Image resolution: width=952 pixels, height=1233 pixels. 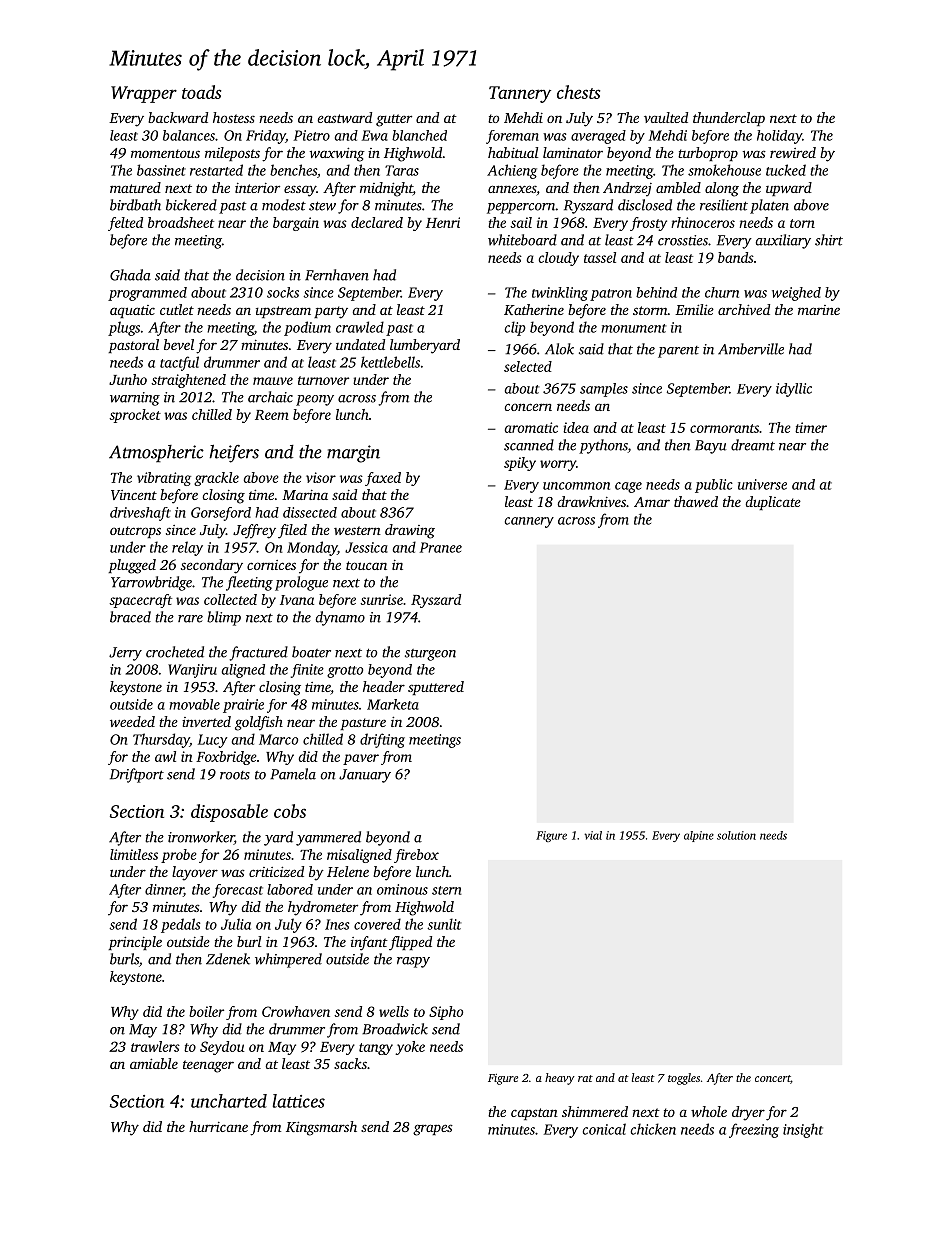 What do you see at coordinates (271, 565) in the document?
I see `cornices` at bounding box center [271, 565].
